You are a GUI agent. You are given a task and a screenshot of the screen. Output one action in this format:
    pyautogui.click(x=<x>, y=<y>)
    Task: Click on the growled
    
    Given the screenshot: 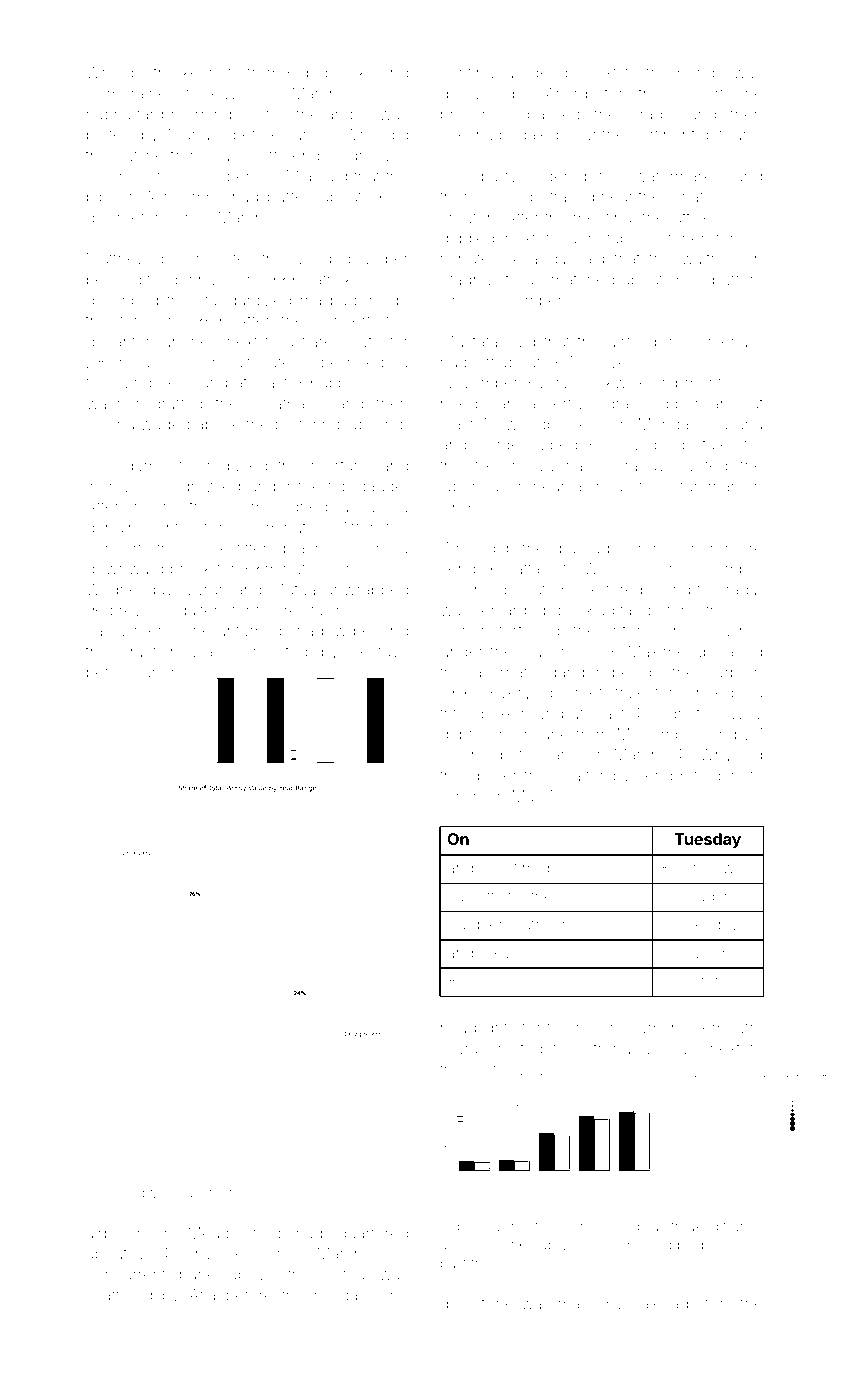 What is the action you would take?
    pyautogui.click(x=211, y=488)
